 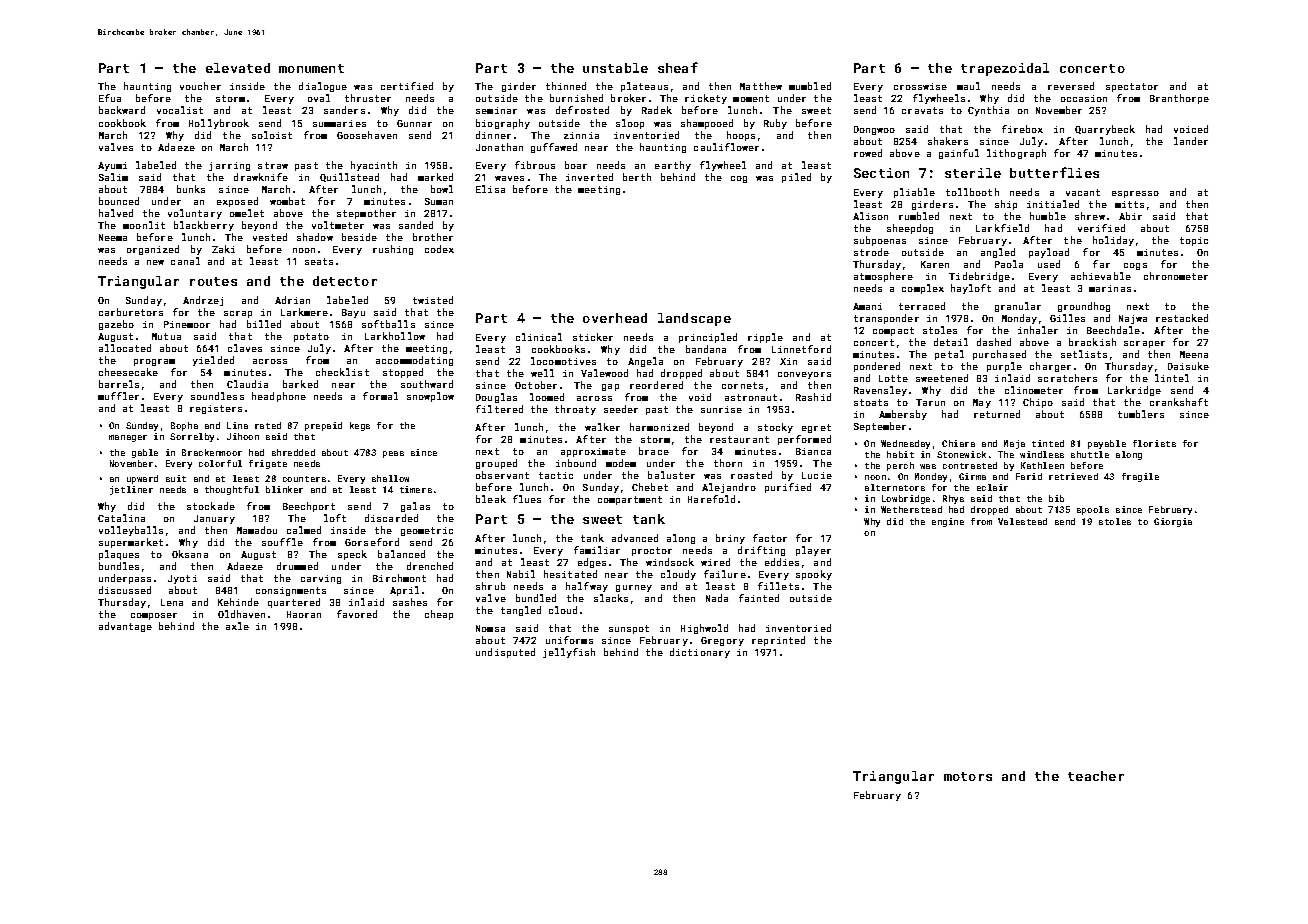 What do you see at coordinates (816, 428) in the page?
I see `egret` at bounding box center [816, 428].
